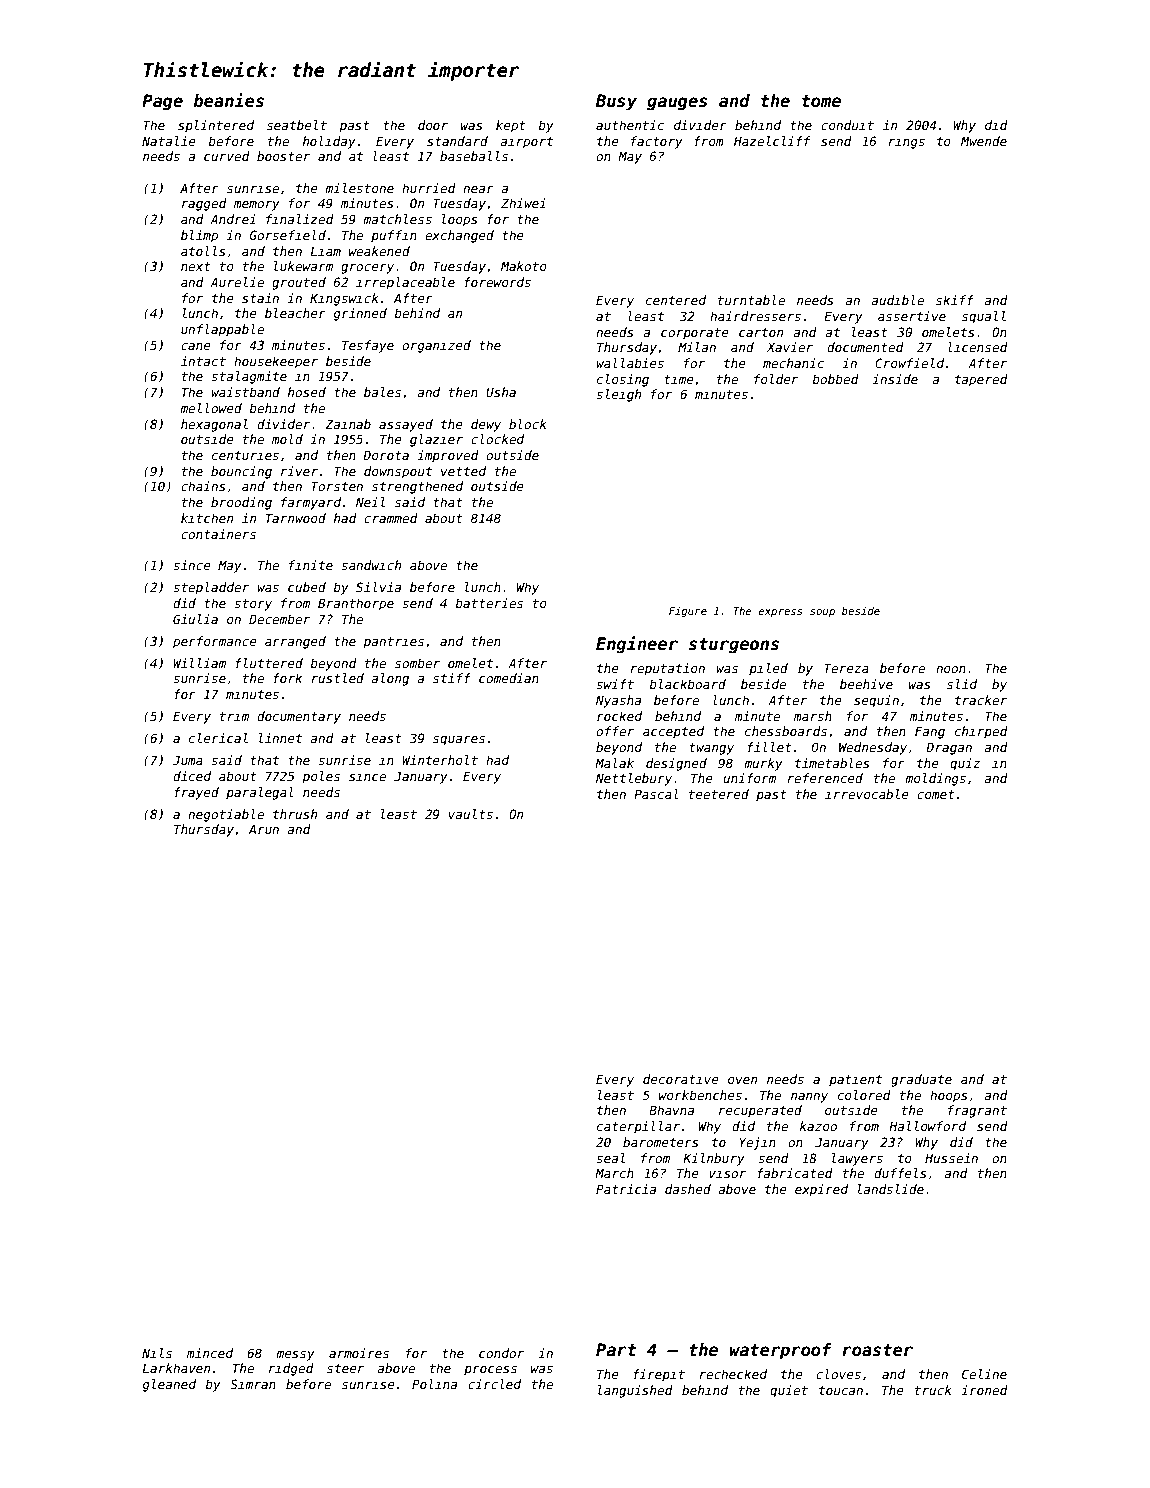  Describe the element at coordinates (257, 206) in the document. I see `memory` at that location.
